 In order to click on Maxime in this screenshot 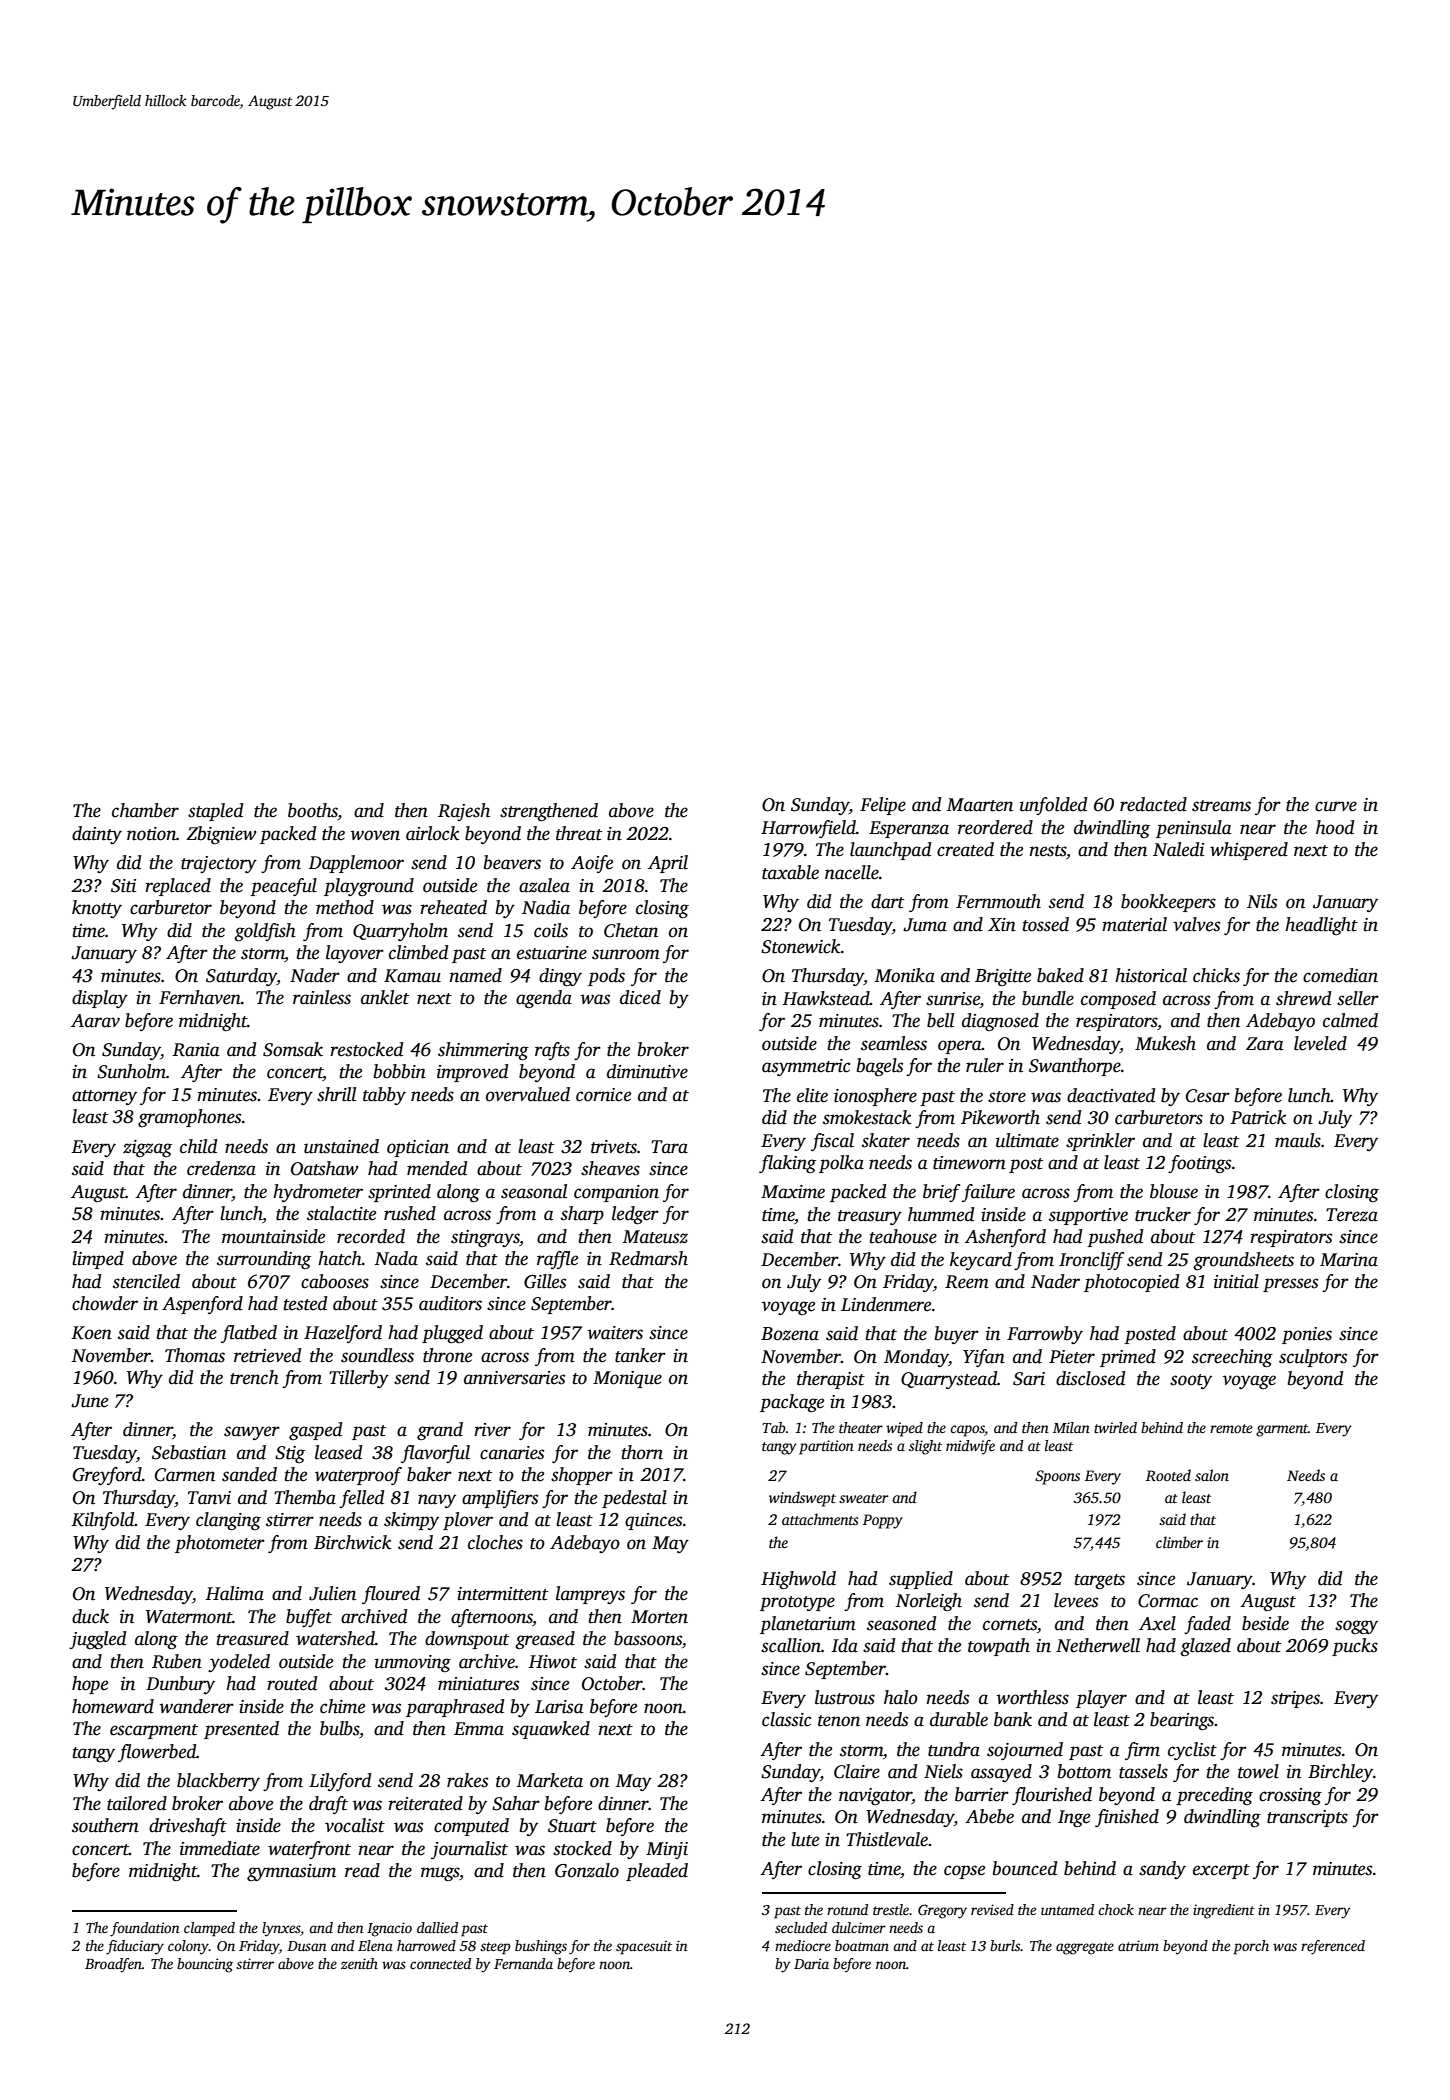, I will do `click(793, 1192)`.
